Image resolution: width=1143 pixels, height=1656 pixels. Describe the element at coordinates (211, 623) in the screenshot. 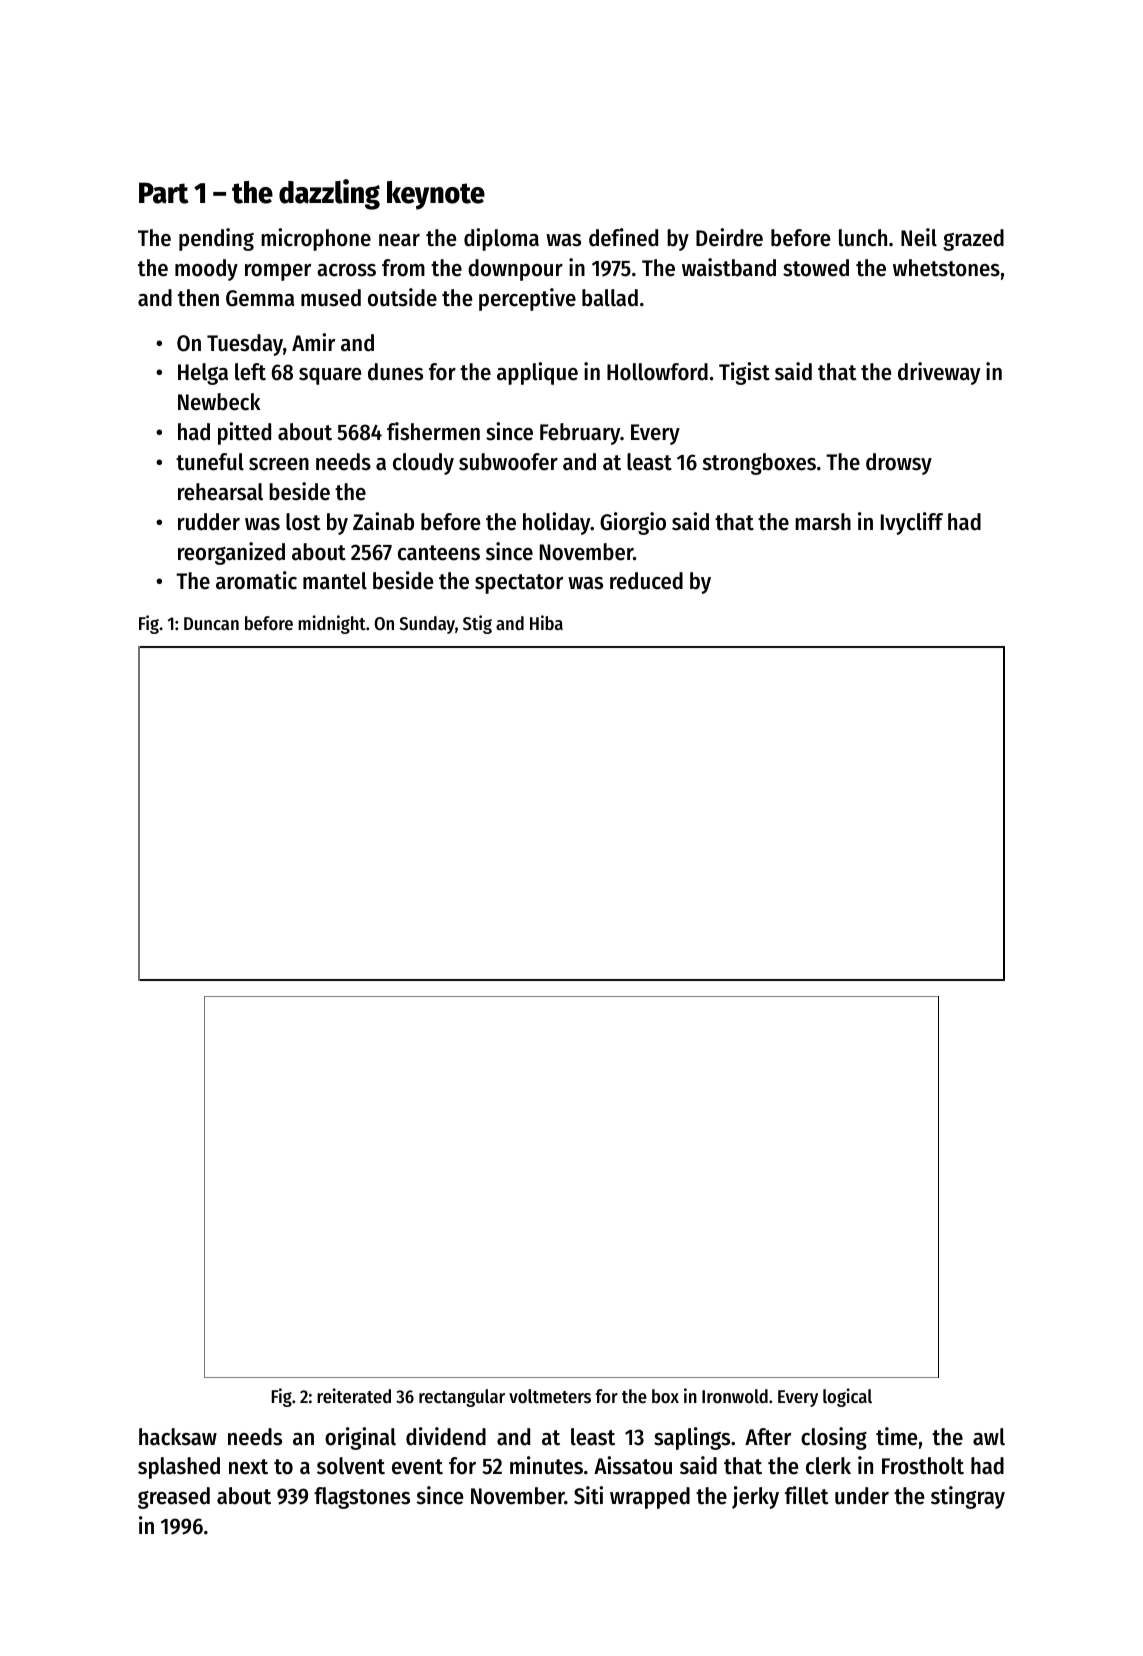

I see `Duncan` at that location.
